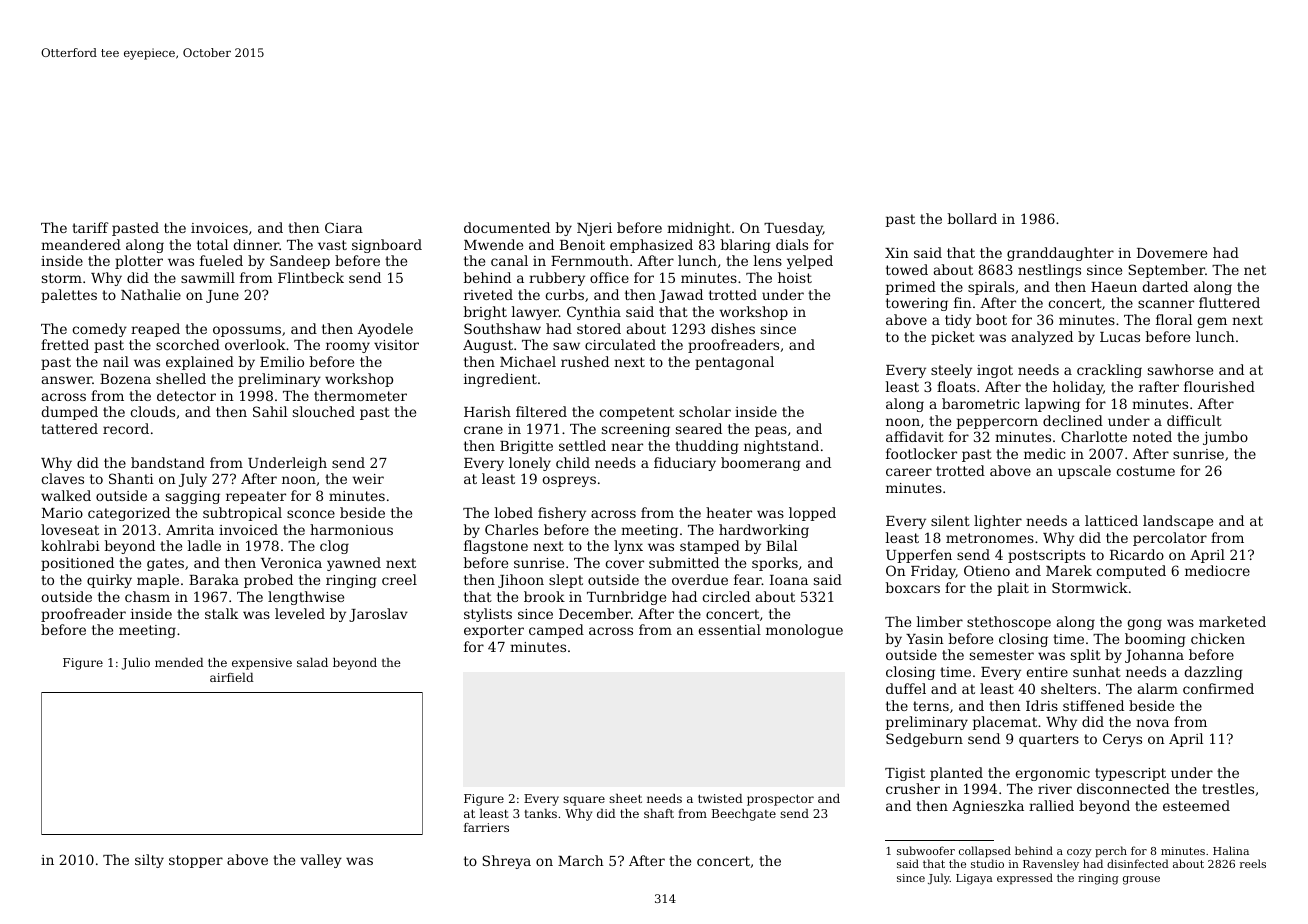 The image size is (1308, 924). Describe the element at coordinates (321, 861) in the screenshot. I see `valley` at that location.
